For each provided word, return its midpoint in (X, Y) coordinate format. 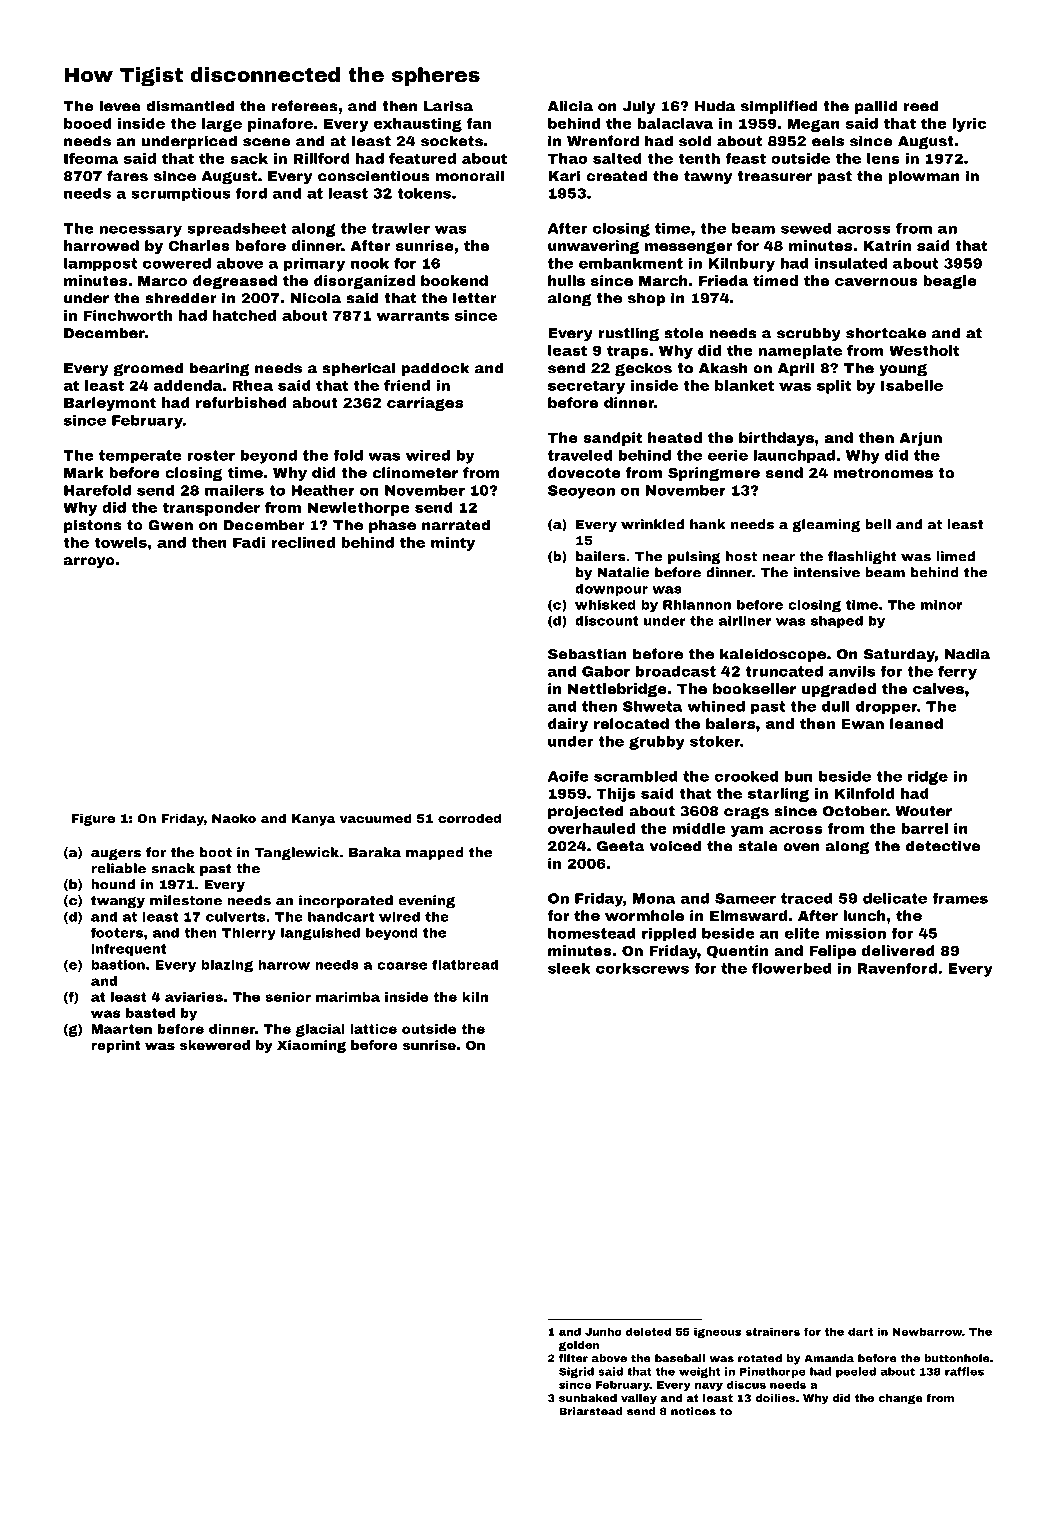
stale (758, 846)
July (638, 107)
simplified (779, 107)
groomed (148, 369)
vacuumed (376, 818)
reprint (115, 1046)
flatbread (465, 964)
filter (573, 1358)
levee (120, 106)
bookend (454, 280)
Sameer (745, 898)
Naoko (234, 818)
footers (117, 932)
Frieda (723, 280)
